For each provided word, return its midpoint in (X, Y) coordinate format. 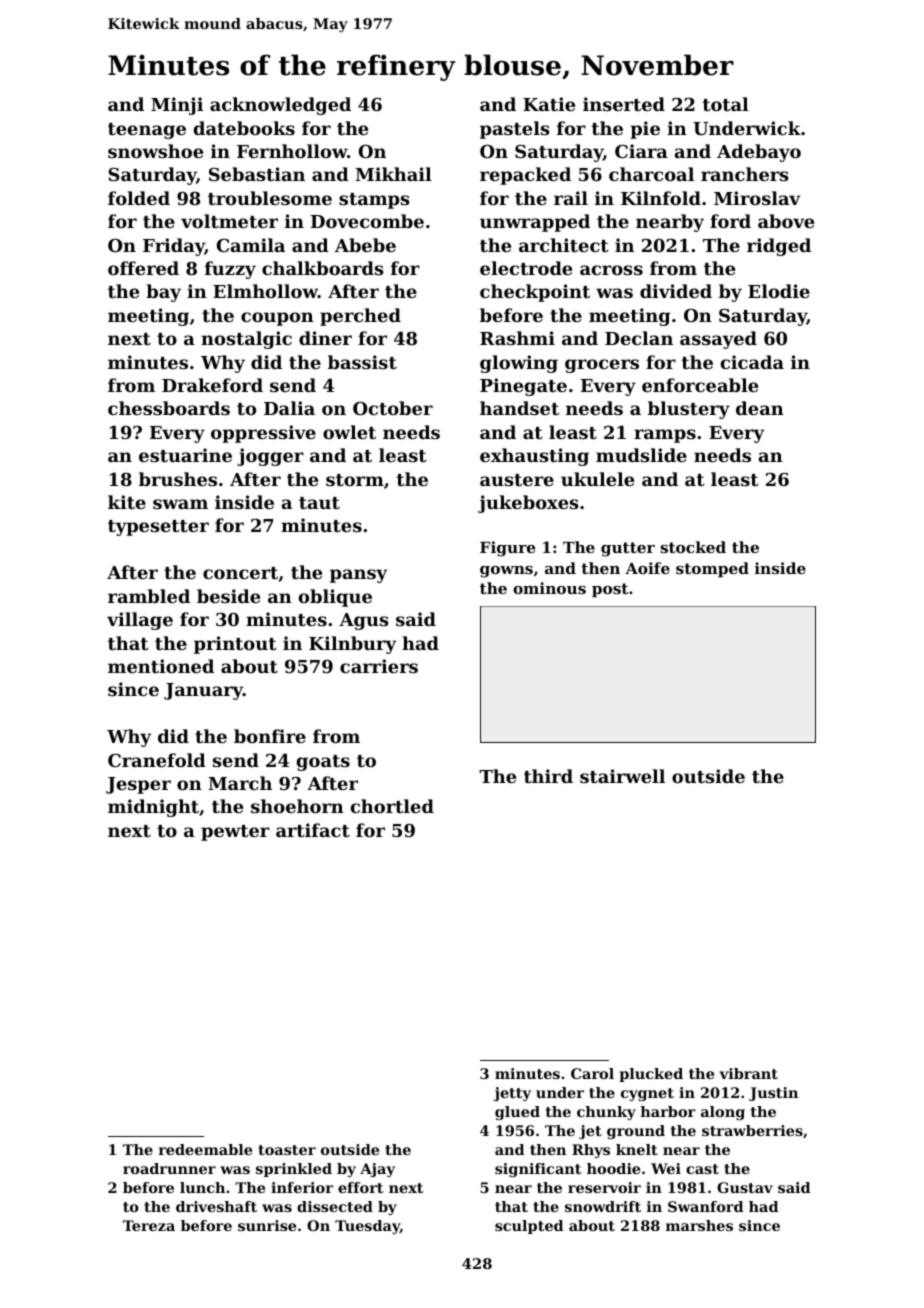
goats (323, 763)
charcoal (651, 174)
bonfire (270, 736)
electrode (526, 268)
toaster (287, 1150)
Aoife (647, 568)
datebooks (244, 128)
